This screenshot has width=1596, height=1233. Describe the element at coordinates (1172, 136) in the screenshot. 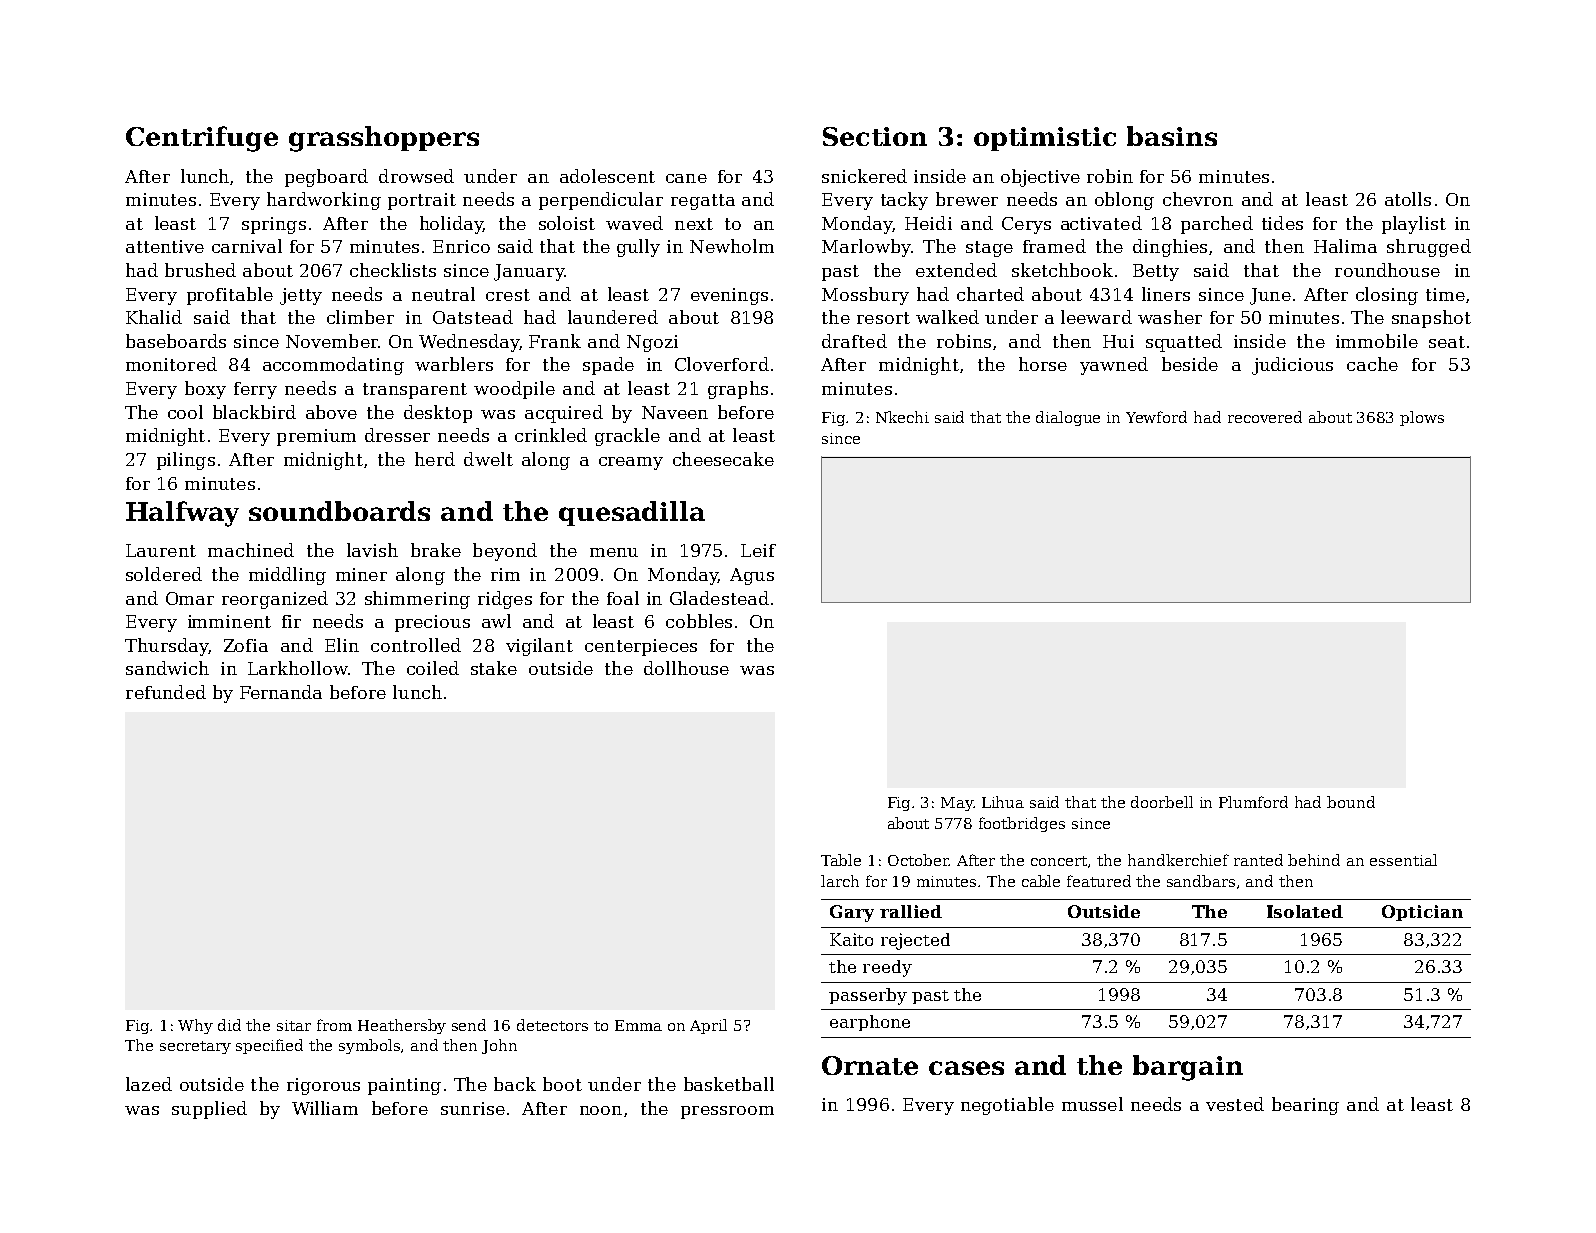

I see `basins` at that location.
